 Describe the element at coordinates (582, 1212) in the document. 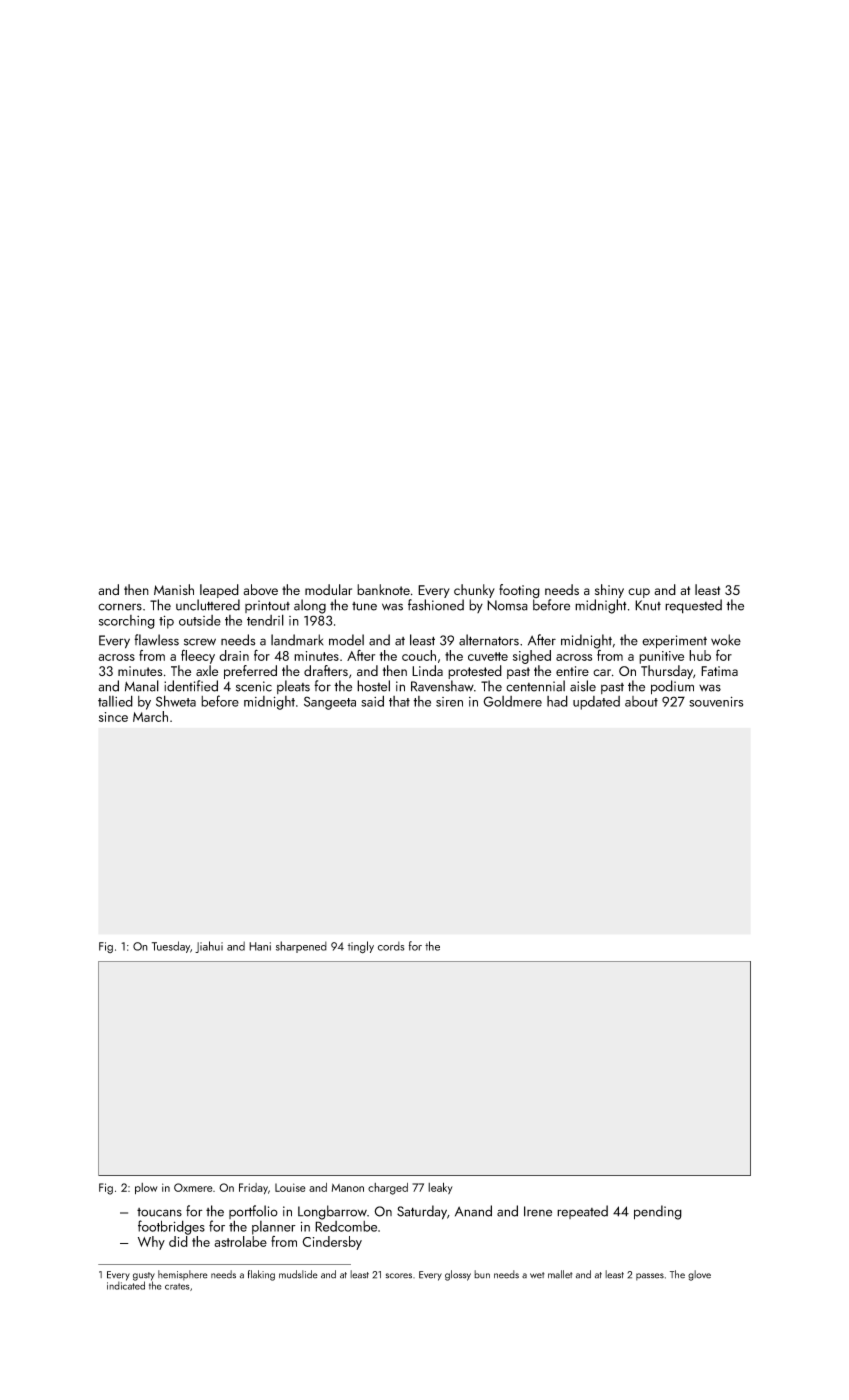

I see `repeated` at that location.
